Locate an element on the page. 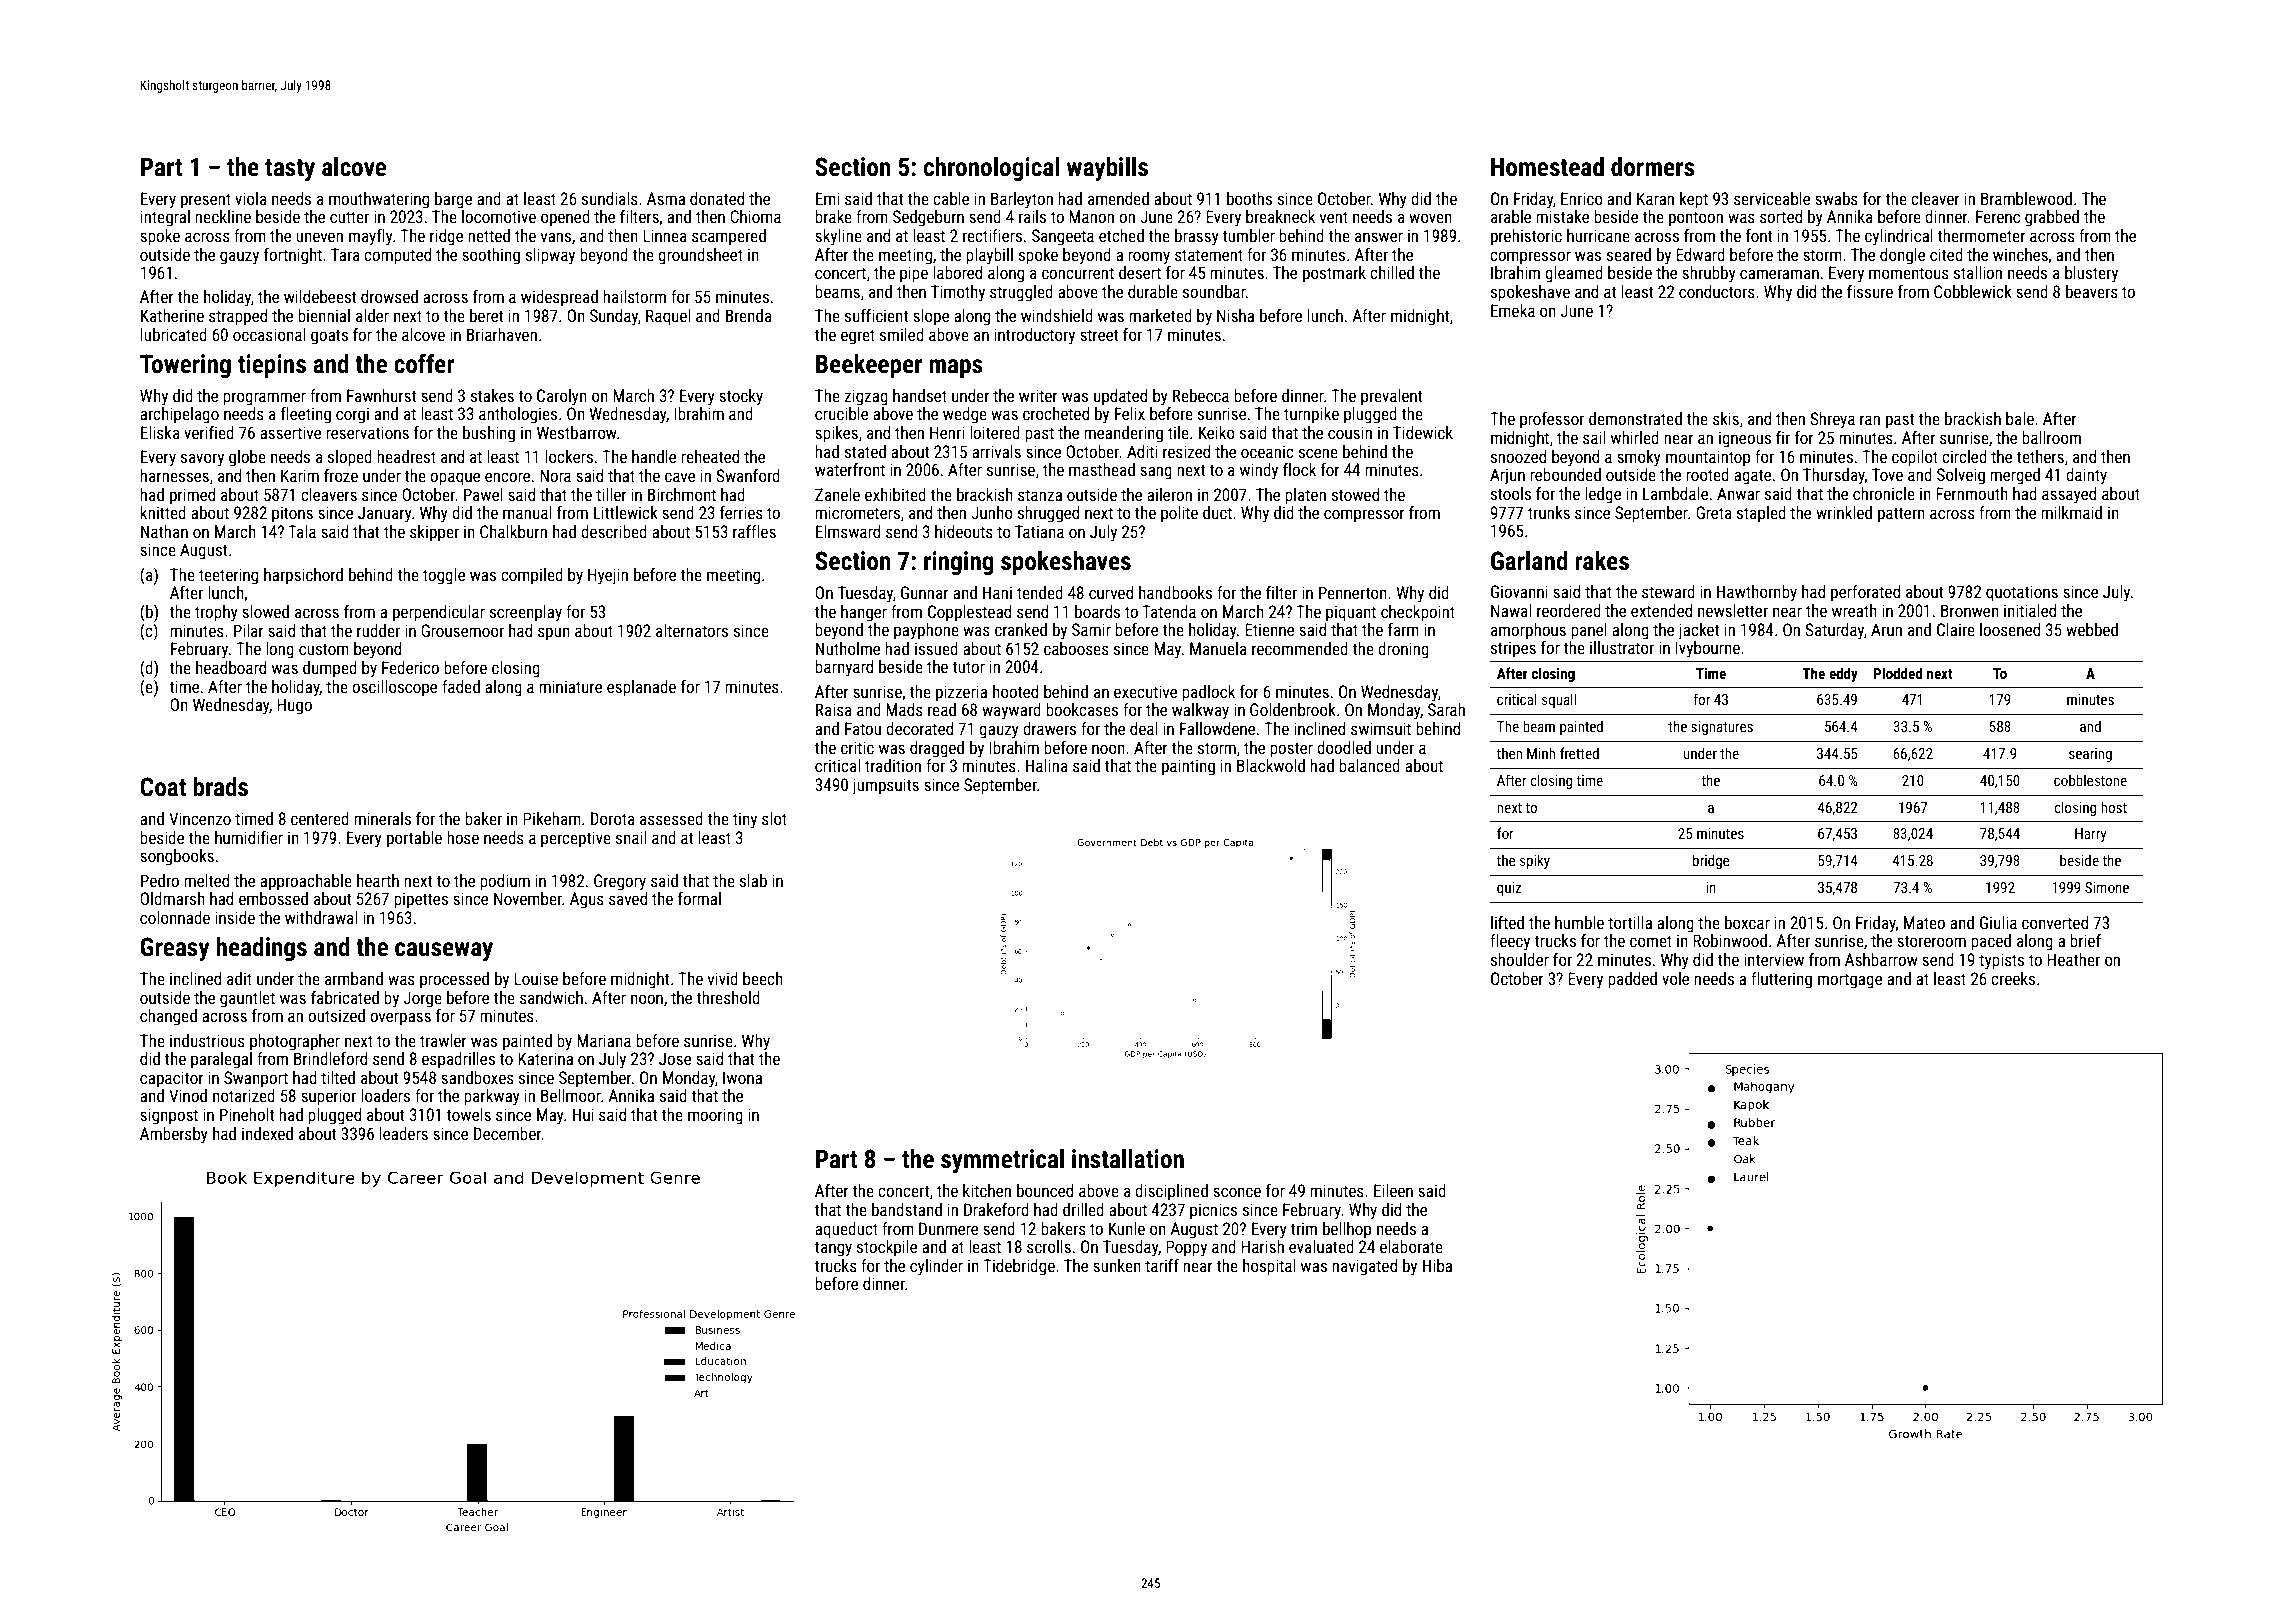 This document has height=1614, width=2282. swabs is located at coordinates (1836, 198).
